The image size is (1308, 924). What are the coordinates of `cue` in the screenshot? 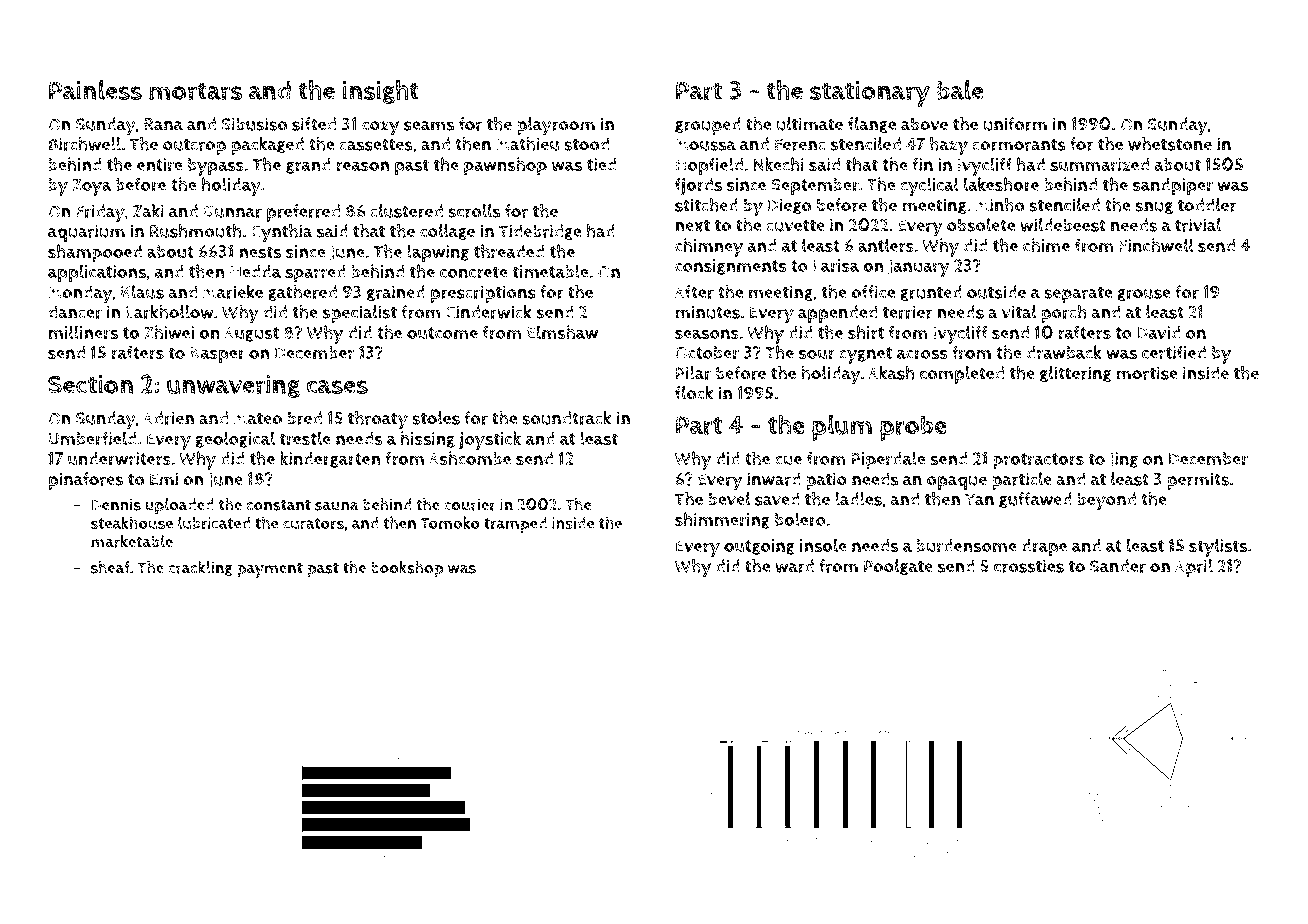 It's located at (788, 460).
